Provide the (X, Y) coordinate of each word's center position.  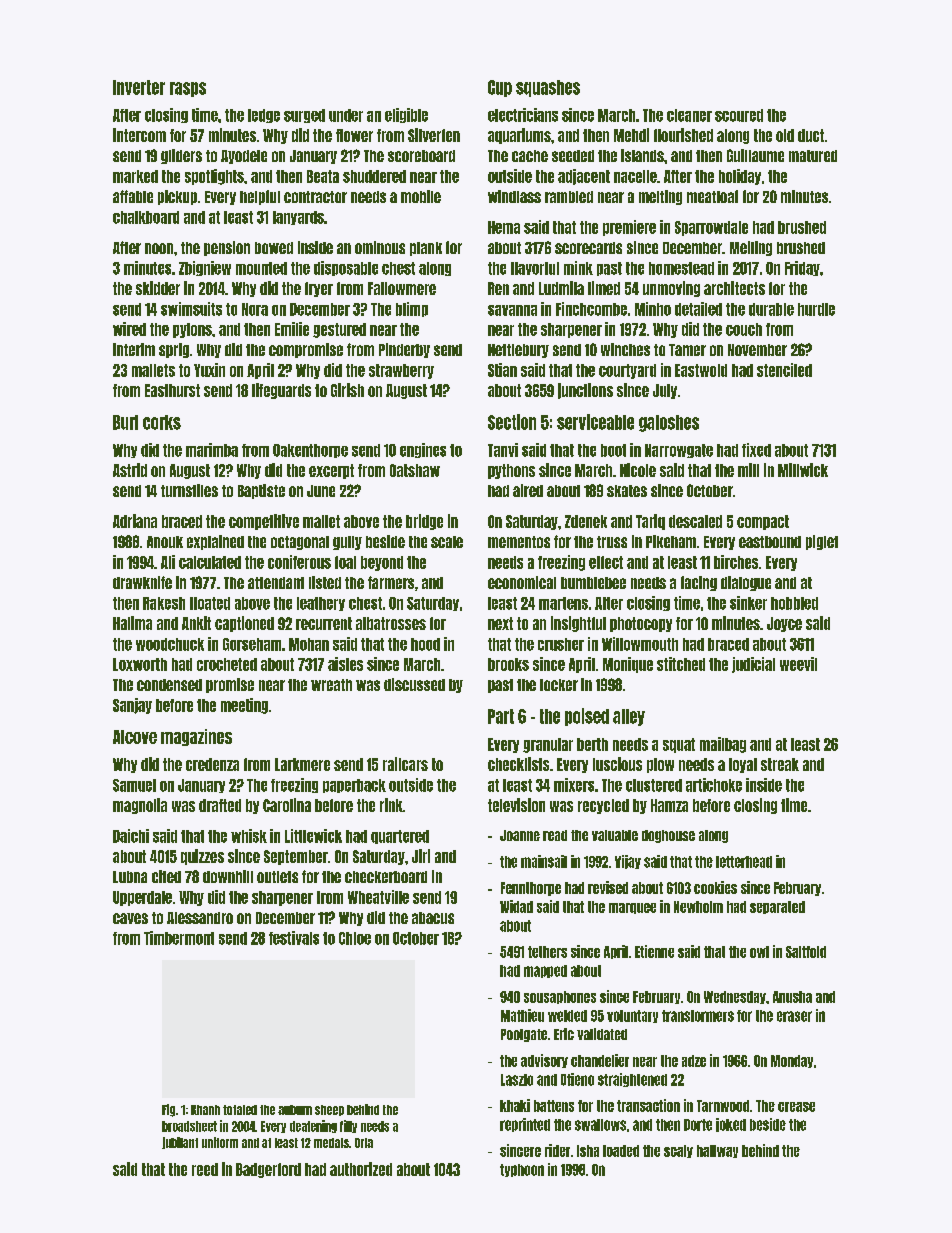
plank (426, 249)
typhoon (522, 1170)
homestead (681, 268)
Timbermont (179, 938)
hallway (717, 1151)
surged (304, 116)
